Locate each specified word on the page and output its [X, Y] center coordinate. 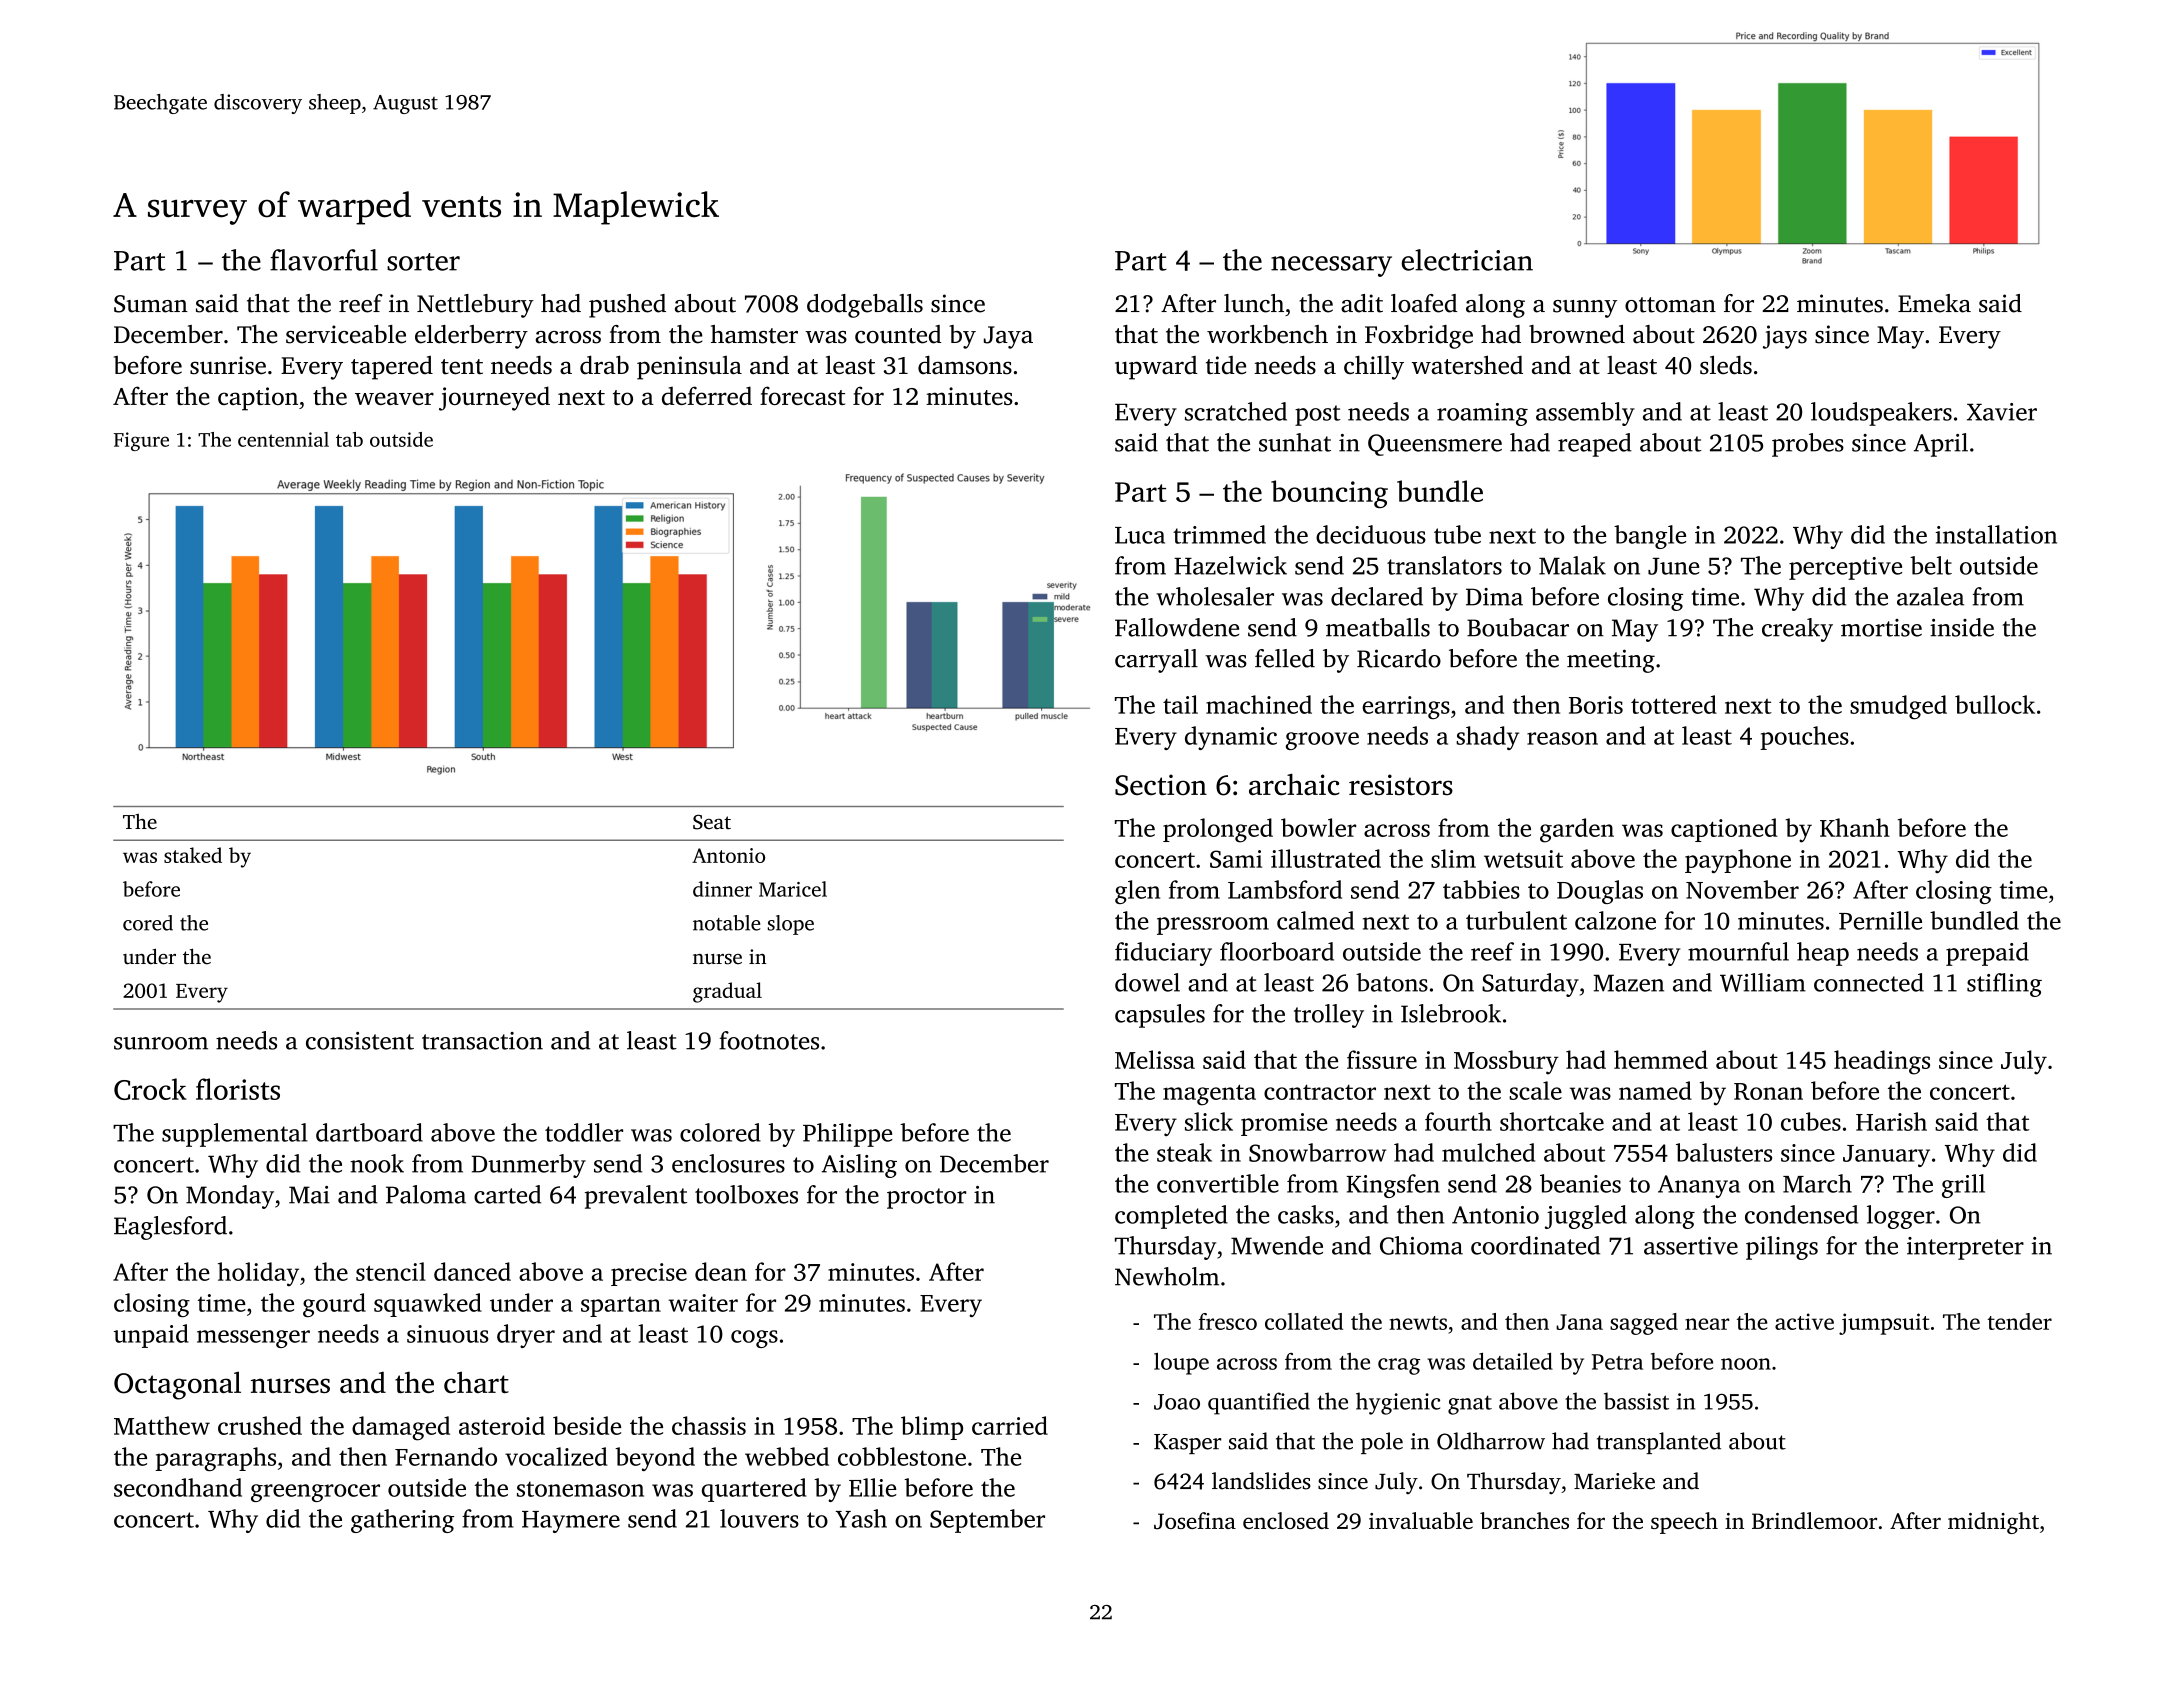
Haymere [571, 1522]
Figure [141, 441]
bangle [1650, 537]
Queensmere [1435, 445]
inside [1962, 627]
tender [2019, 1321]
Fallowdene [1177, 627]
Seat [712, 822]
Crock [150, 1089]
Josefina [1195, 1521]
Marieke [1614, 1481]
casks [1306, 1214]
